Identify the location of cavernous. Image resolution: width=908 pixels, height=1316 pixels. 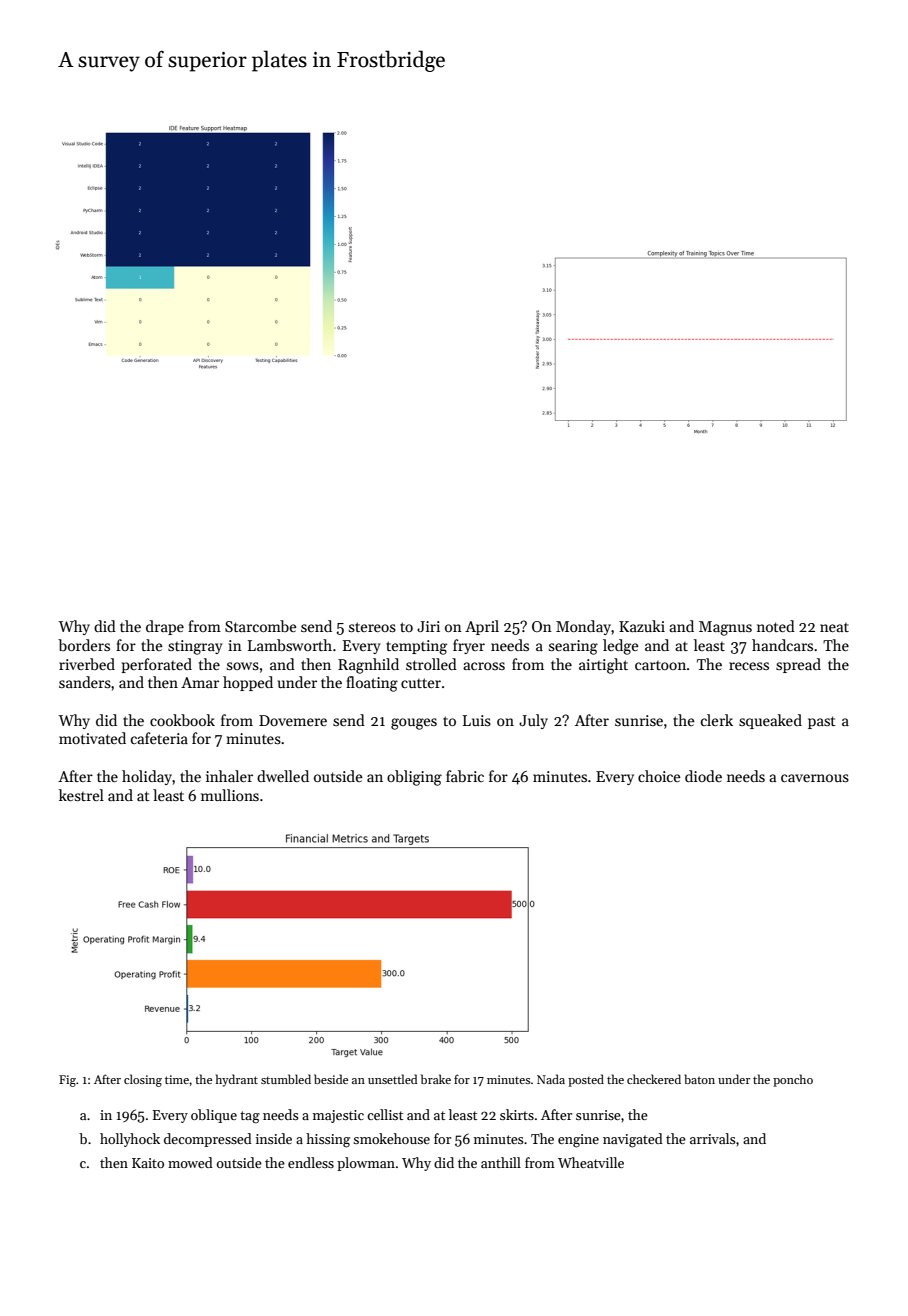
(815, 778).
